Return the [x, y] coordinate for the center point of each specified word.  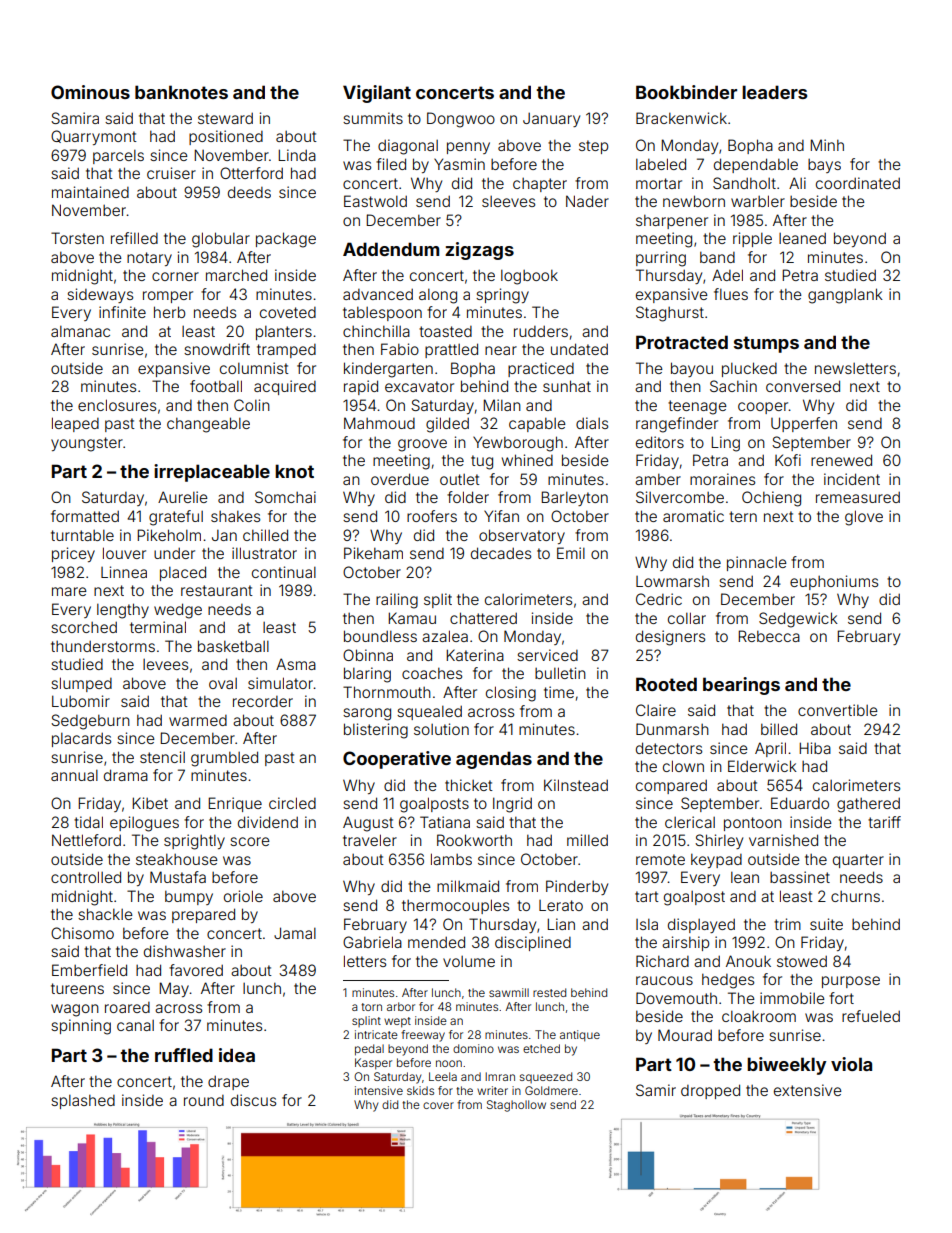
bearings [741, 686]
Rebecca [769, 636]
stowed [802, 961]
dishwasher [185, 951]
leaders [774, 92]
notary [149, 259]
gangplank [845, 296]
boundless [380, 636]
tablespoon [382, 314]
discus [253, 1100]
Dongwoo [461, 120]
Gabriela [372, 942]
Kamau [412, 618]
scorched [84, 627]
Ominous [90, 92]
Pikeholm [169, 535]
